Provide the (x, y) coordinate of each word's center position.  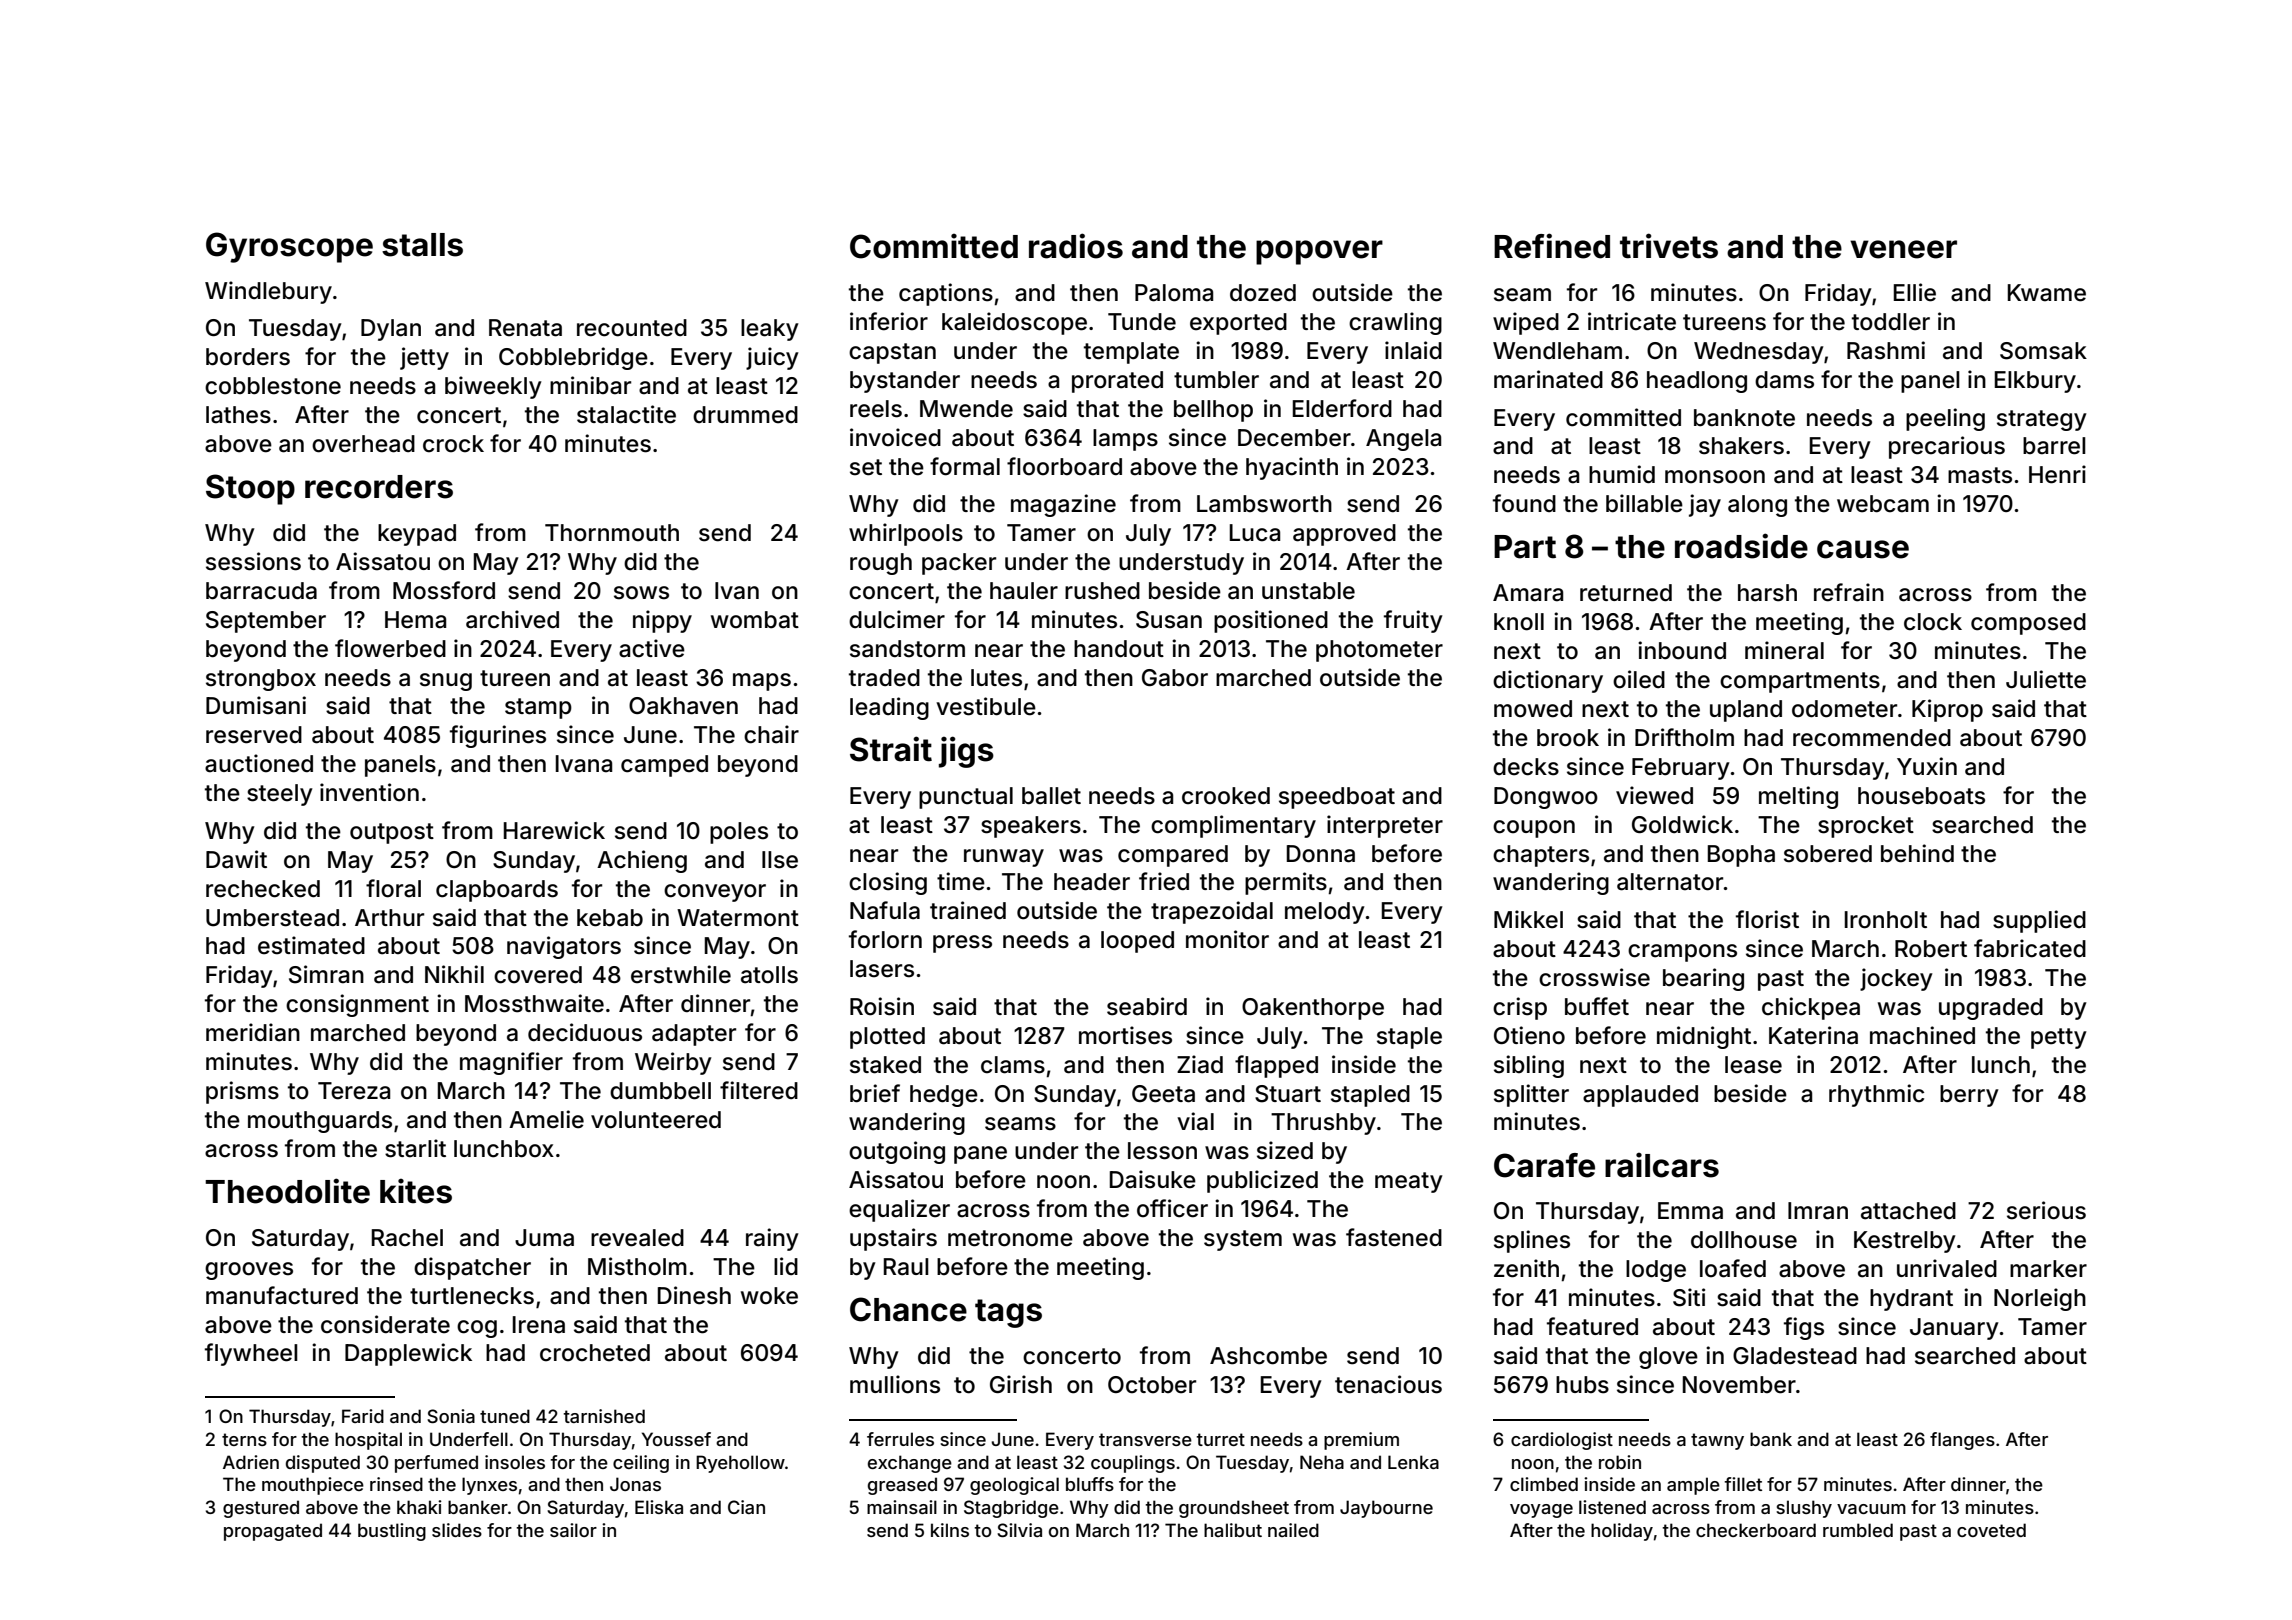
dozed (1263, 293)
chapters (1541, 856)
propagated (273, 1532)
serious (2046, 1210)
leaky (770, 330)
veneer (1903, 249)
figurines (498, 736)
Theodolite (287, 1191)
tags (1008, 1313)
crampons (1682, 953)
